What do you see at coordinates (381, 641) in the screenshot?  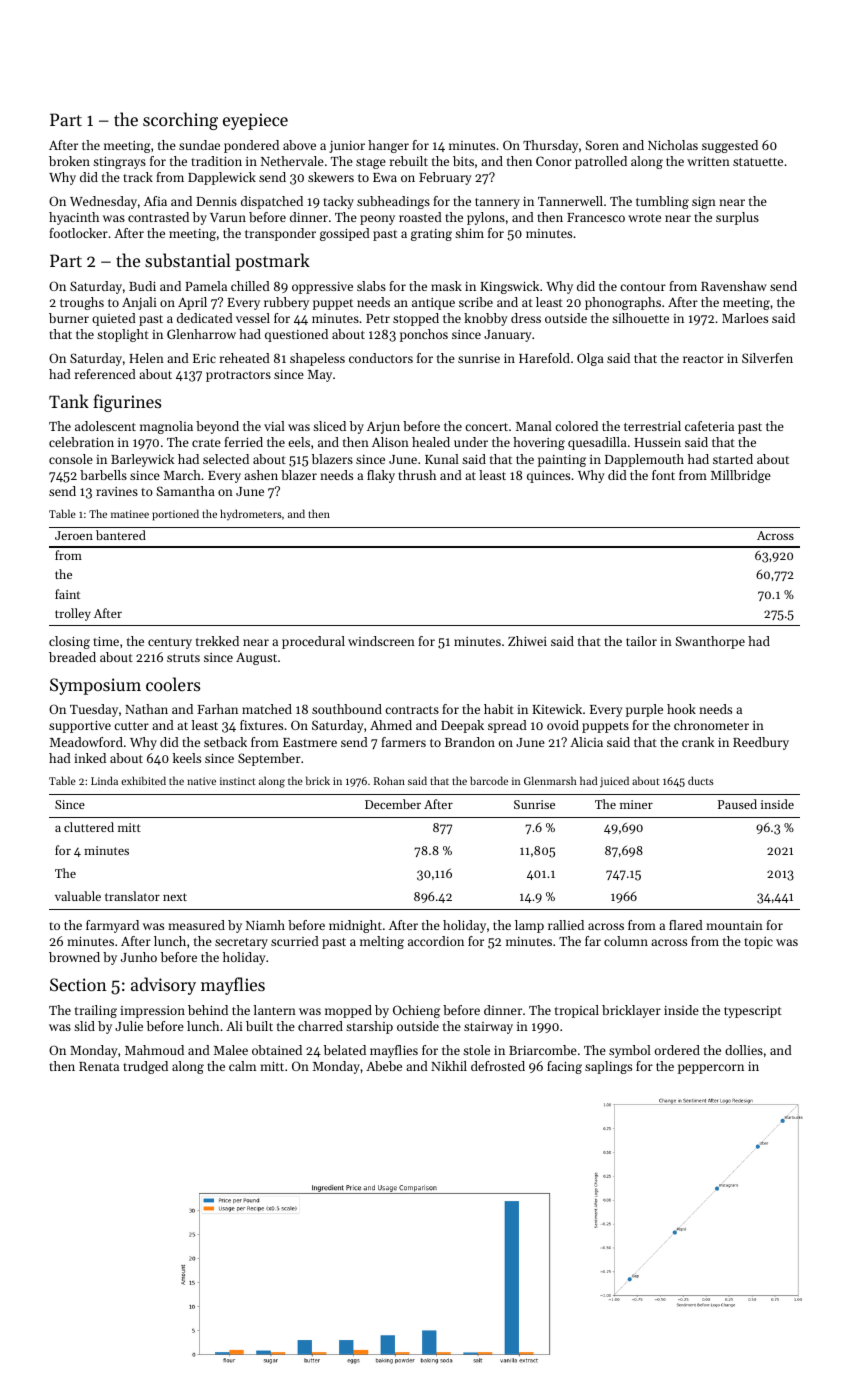 I see `windscreen` at bounding box center [381, 641].
